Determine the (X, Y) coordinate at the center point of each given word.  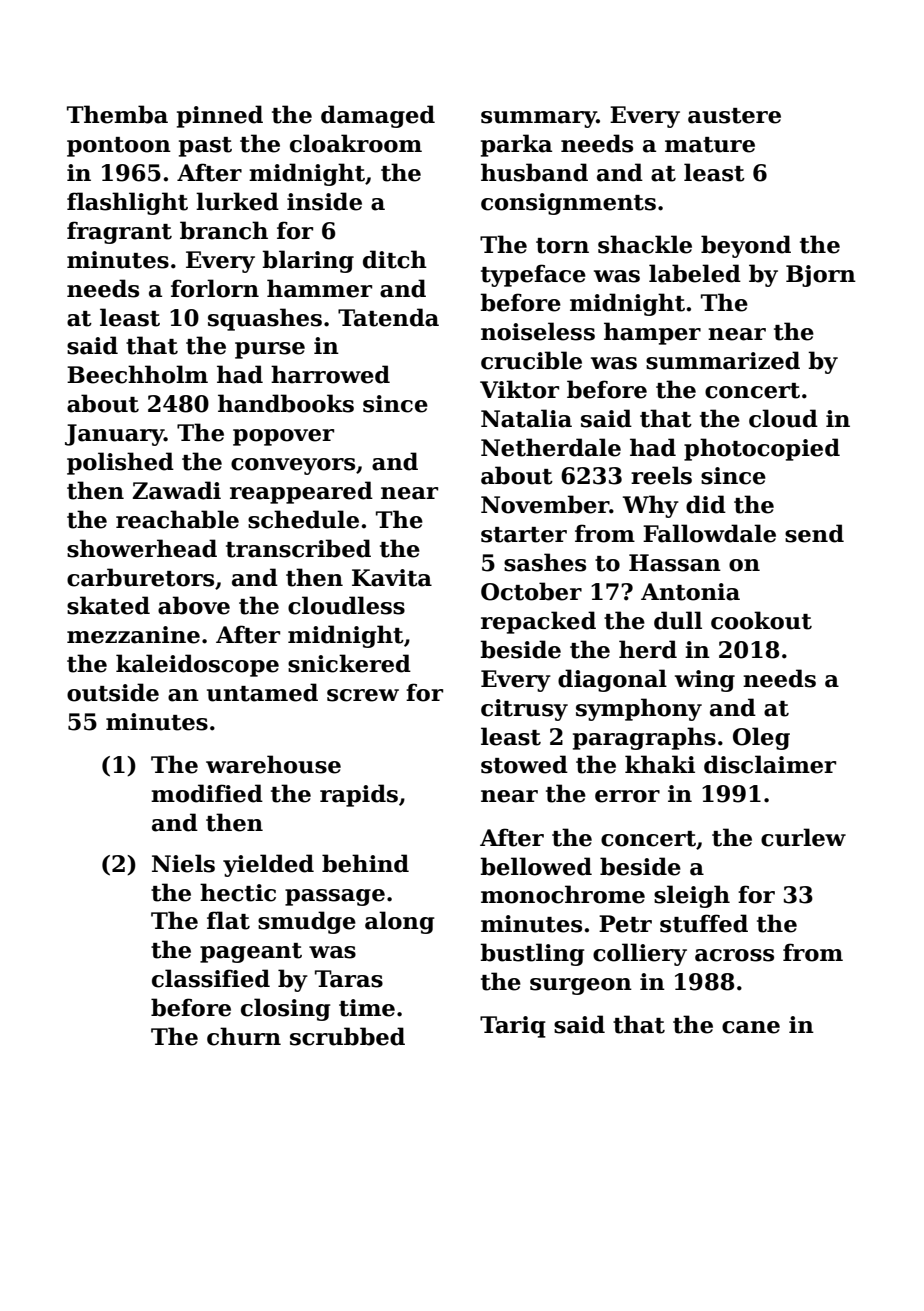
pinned (220, 116)
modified (207, 793)
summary (539, 119)
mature (710, 145)
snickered (349, 663)
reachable (177, 519)
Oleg (761, 738)
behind (365, 863)
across (734, 955)
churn (244, 1036)
